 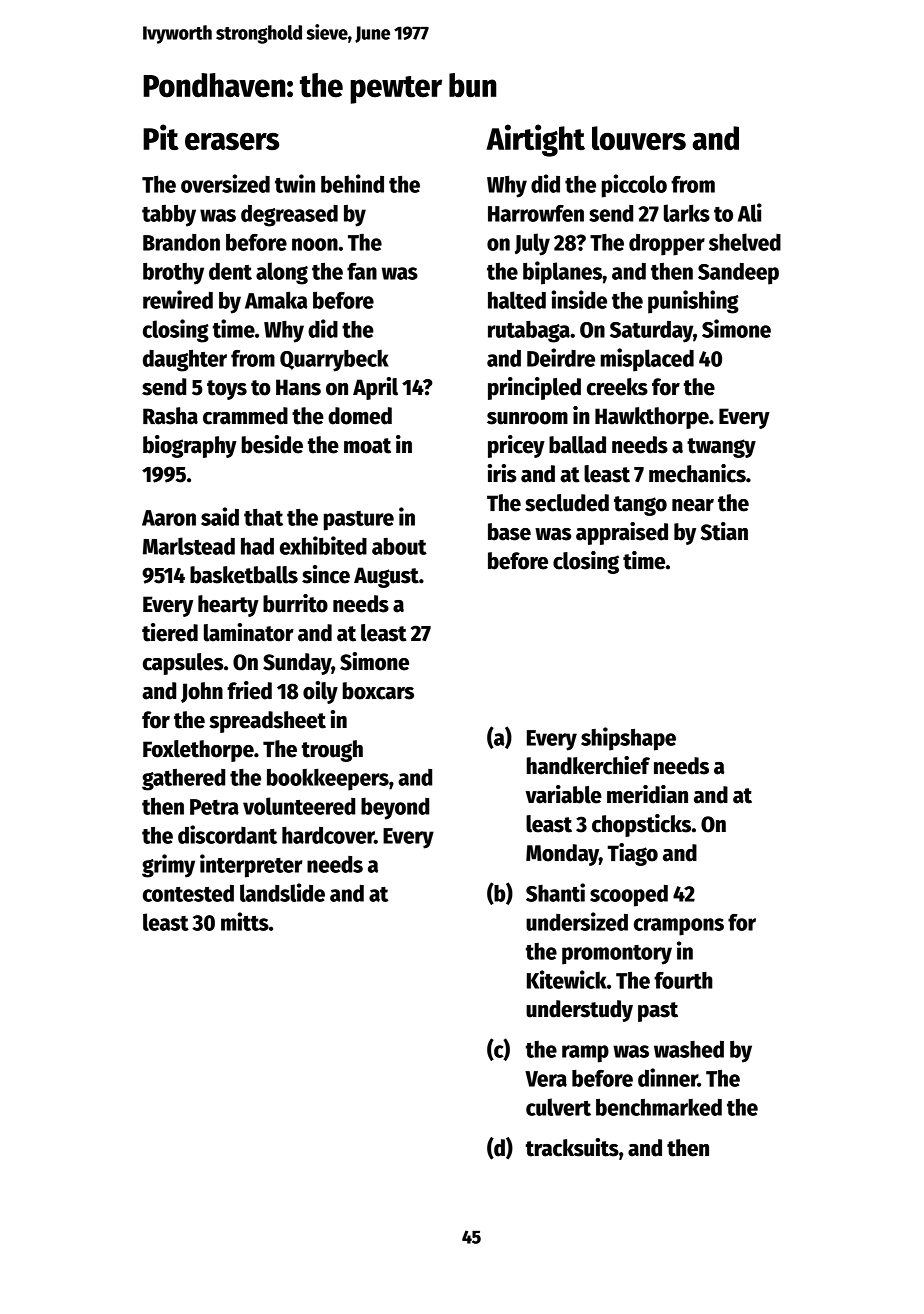 What do you see at coordinates (639, 138) in the screenshot?
I see `louvers` at bounding box center [639, 138].
